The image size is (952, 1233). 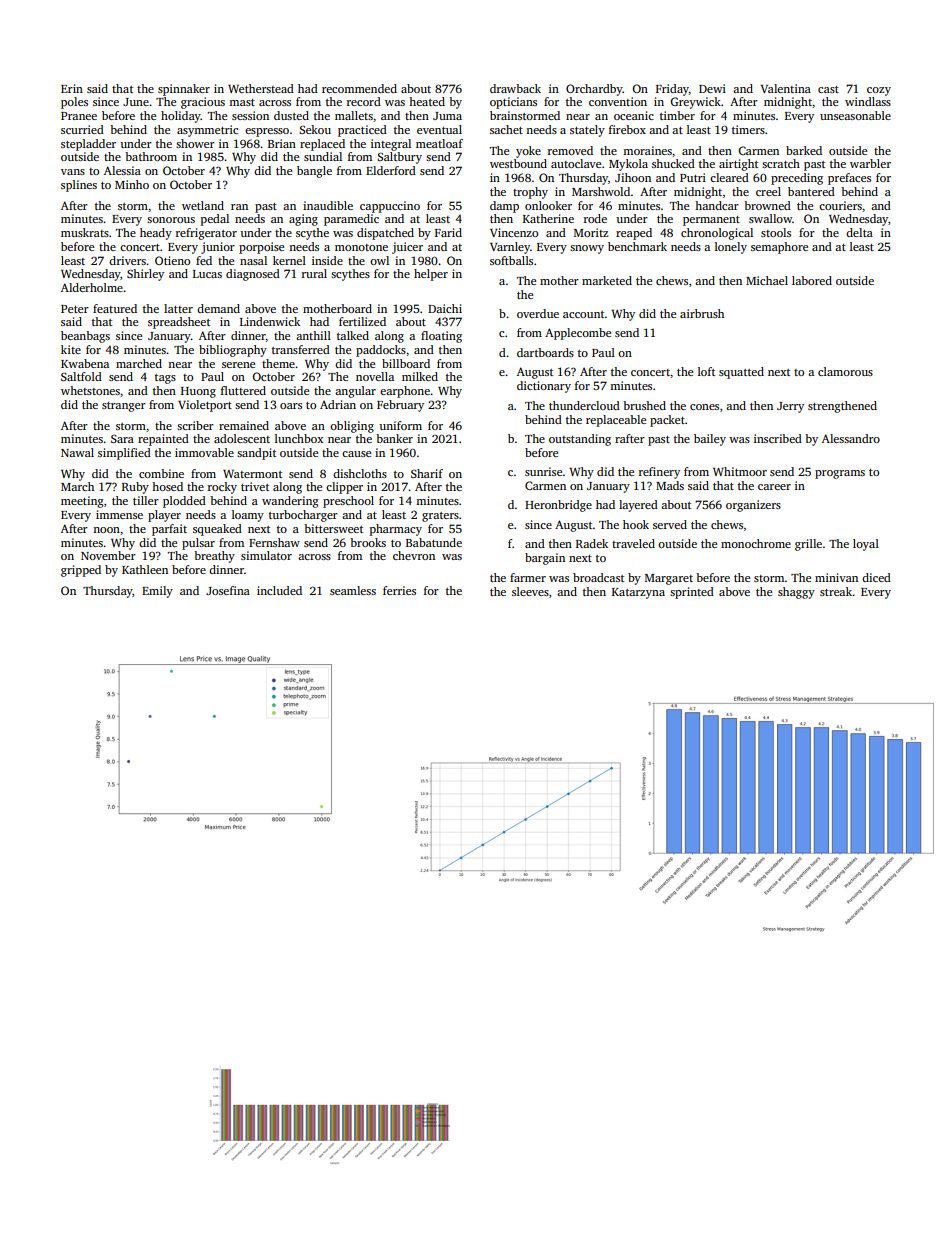 I want to click on Jerry, so click(x=790, y=407).
